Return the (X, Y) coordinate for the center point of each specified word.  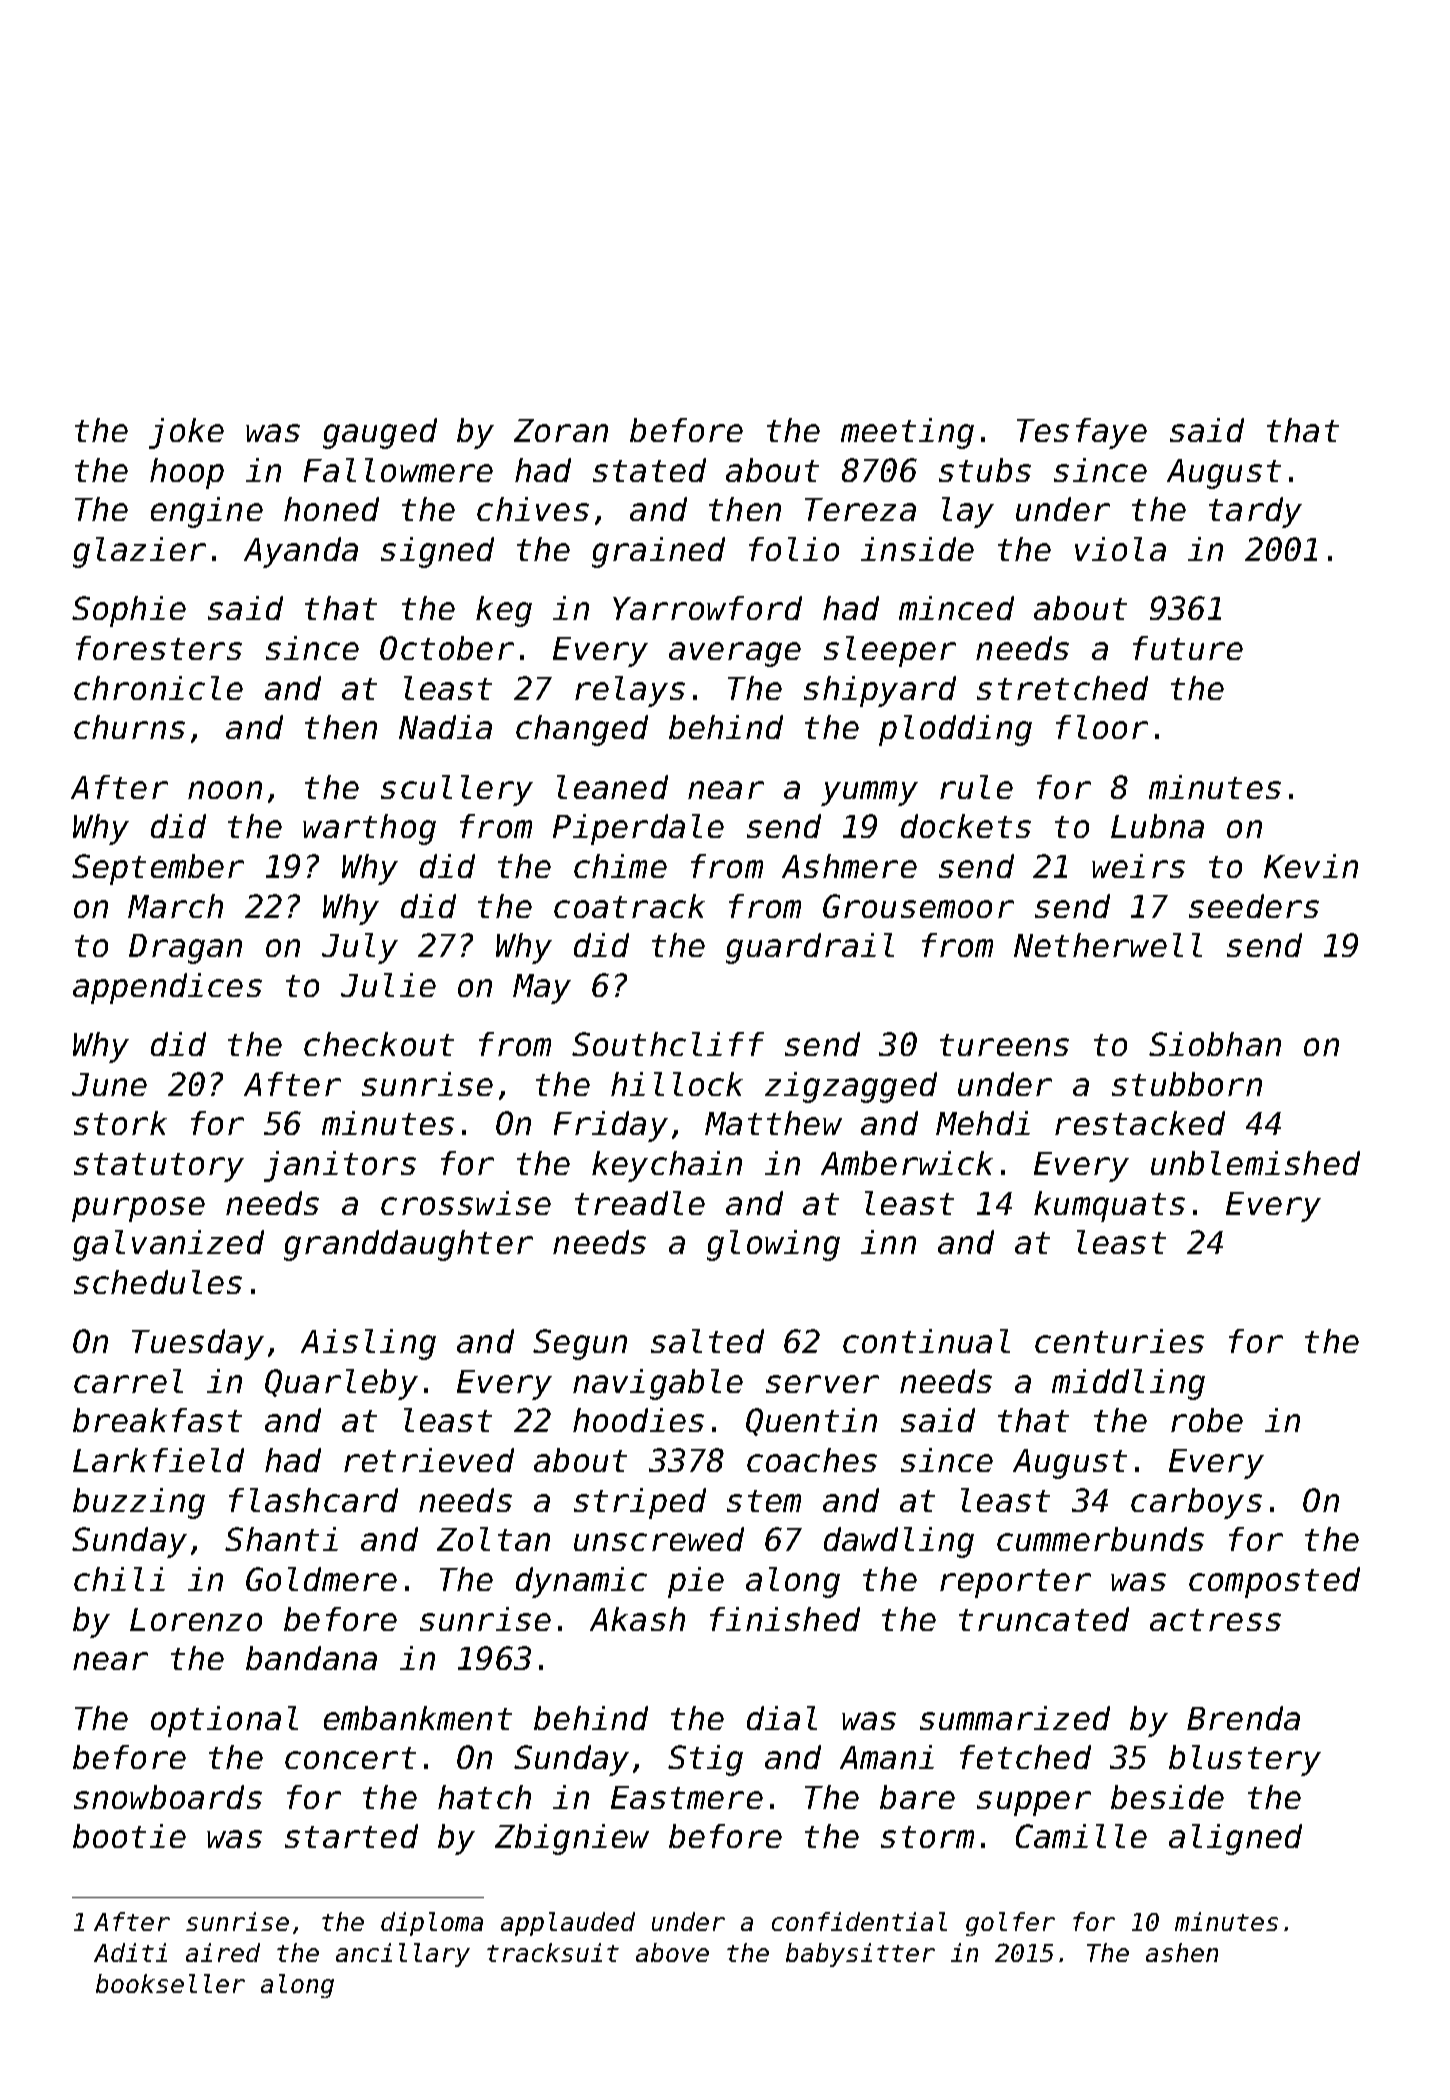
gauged (380, 433)
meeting (907, 433)
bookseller (170, 1983)
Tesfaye (1082, 433)
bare (917, 1797)
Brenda (1243, 1718)
